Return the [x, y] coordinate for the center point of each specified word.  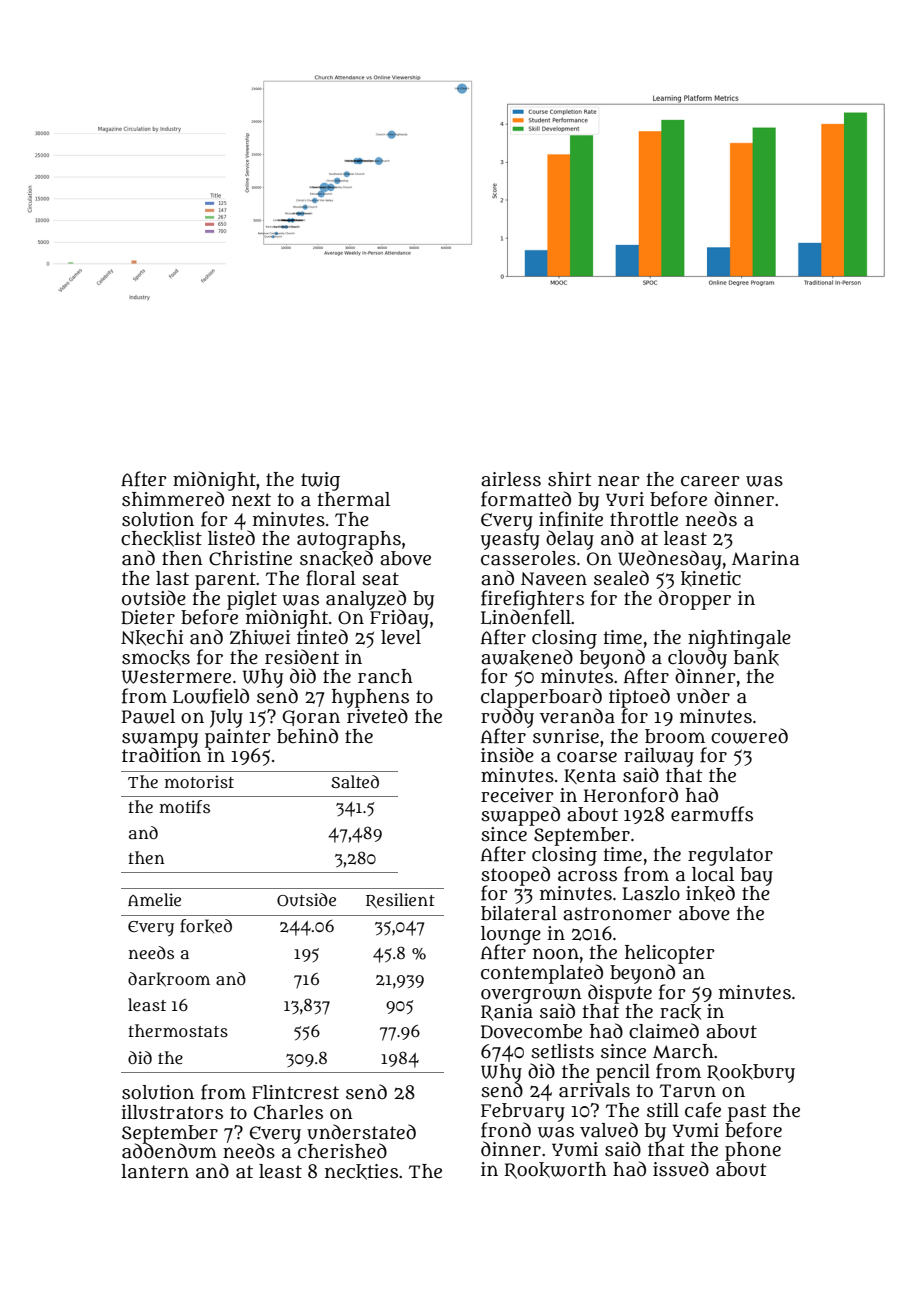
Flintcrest [295, 1092]
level [401, 637]
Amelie [154, 899]
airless [511, 479]
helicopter [670, 954]
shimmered [173, 499]
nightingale [739, 639]
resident [302, 657]
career [710, 481]
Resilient [400, 900]
